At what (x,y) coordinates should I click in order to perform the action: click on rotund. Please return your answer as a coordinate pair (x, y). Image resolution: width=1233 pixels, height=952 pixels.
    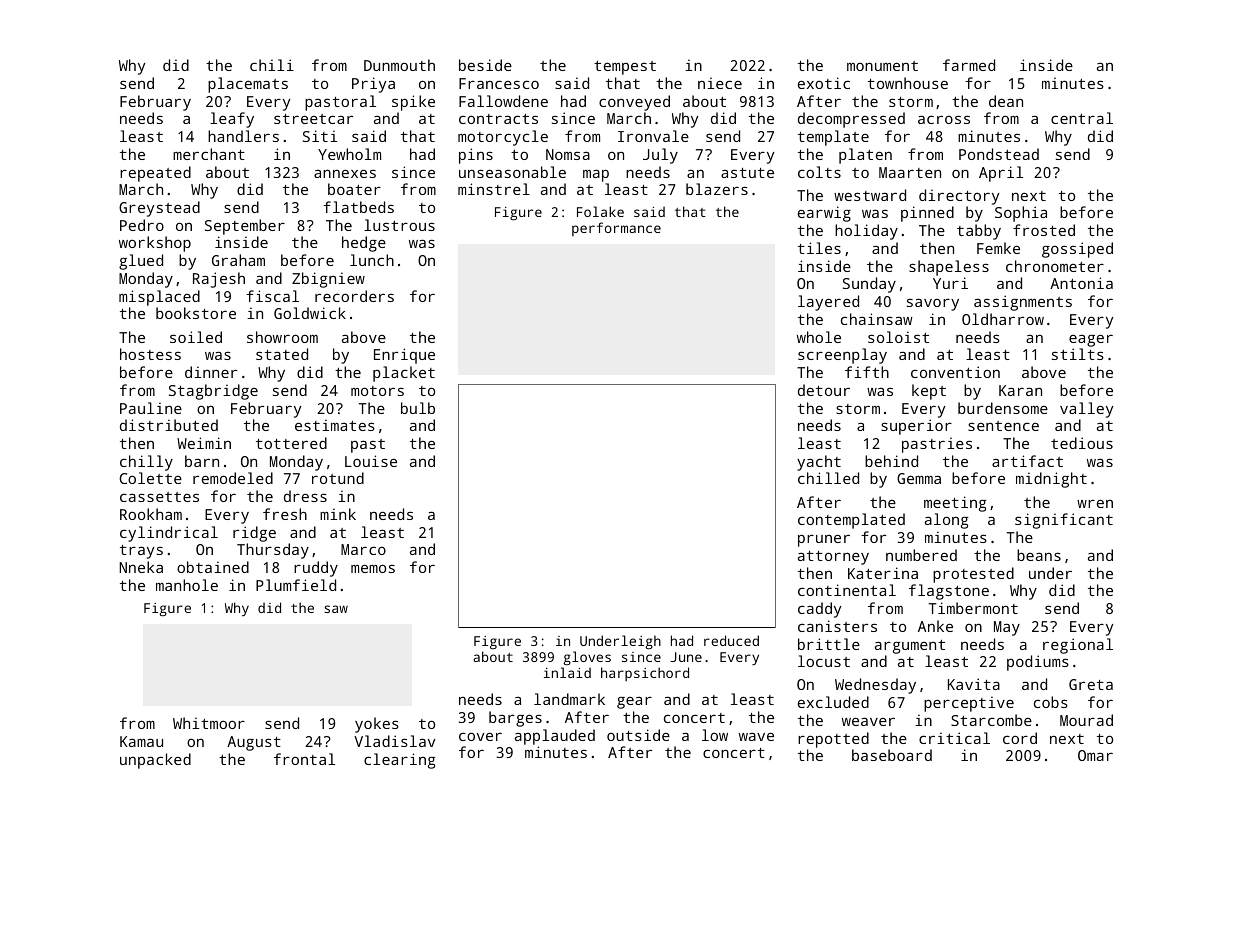
    Looking at the image, I should click on (338, 478).
